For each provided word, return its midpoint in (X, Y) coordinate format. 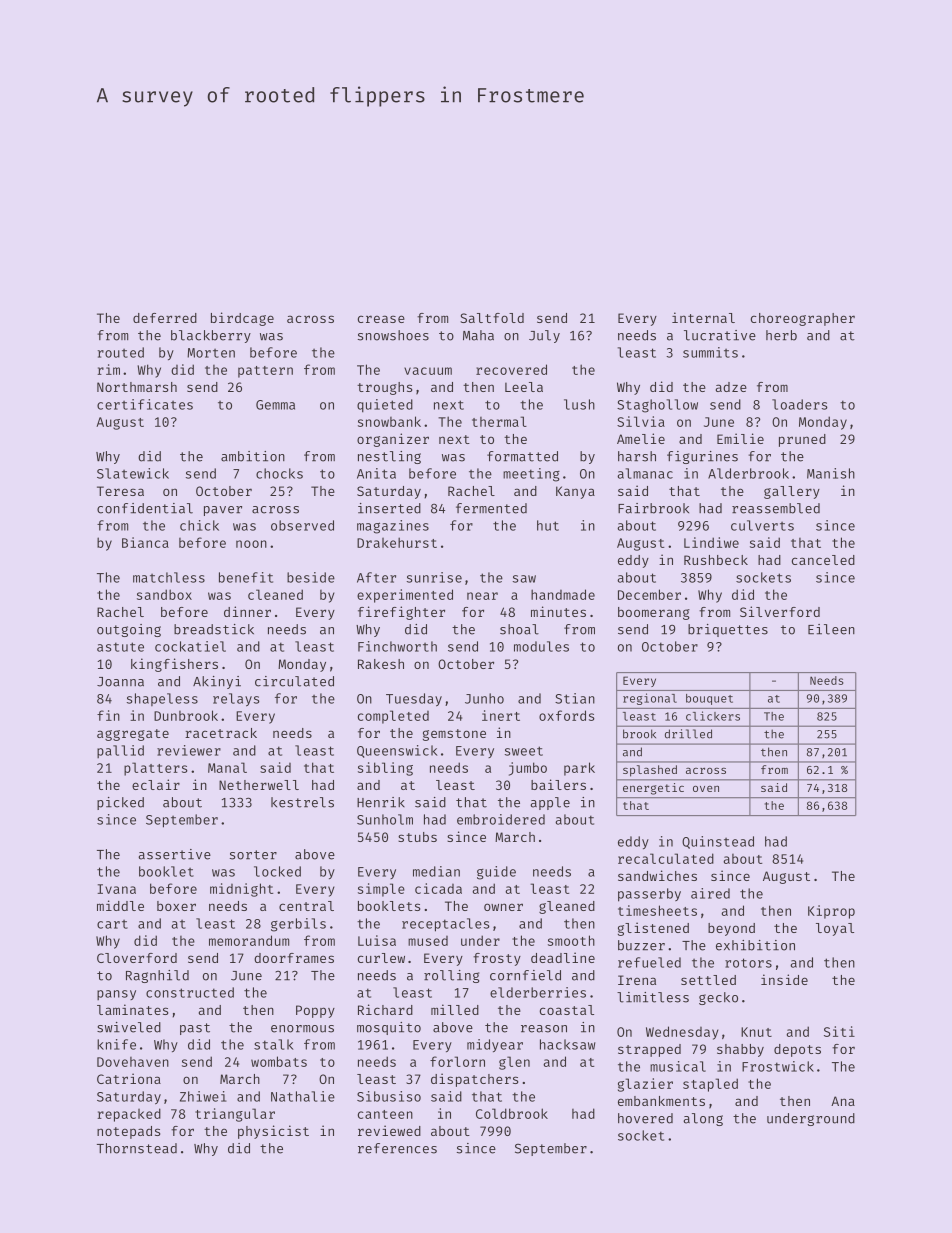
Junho (484, 698)
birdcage (242, 319)
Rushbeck (716, 560)
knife (116, 1044)
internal (703, 317)
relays (236, 700)
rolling (451, 976)
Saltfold (492, 318)
